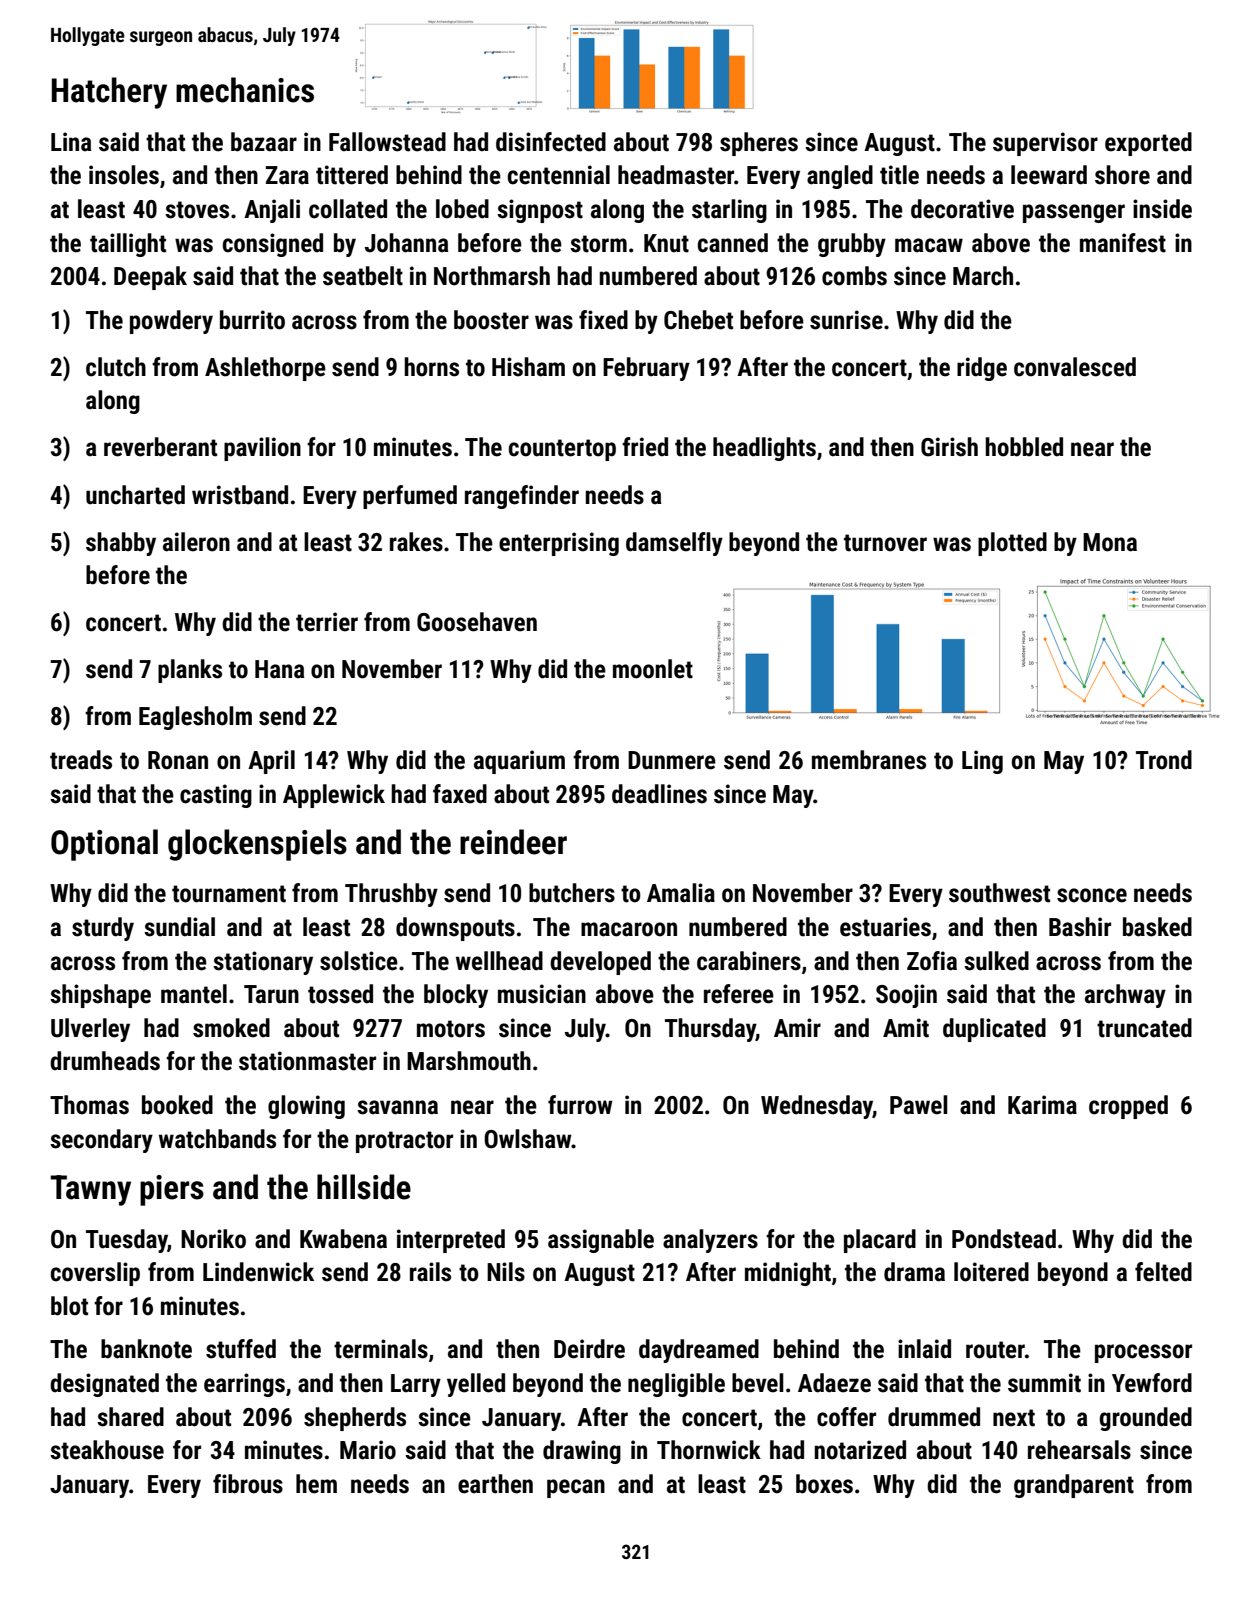 This screenshot has width=1243, height=1609. Describe the element at coordinates (1024, 447) in the screenshot. I see `hobbled` at that location.
